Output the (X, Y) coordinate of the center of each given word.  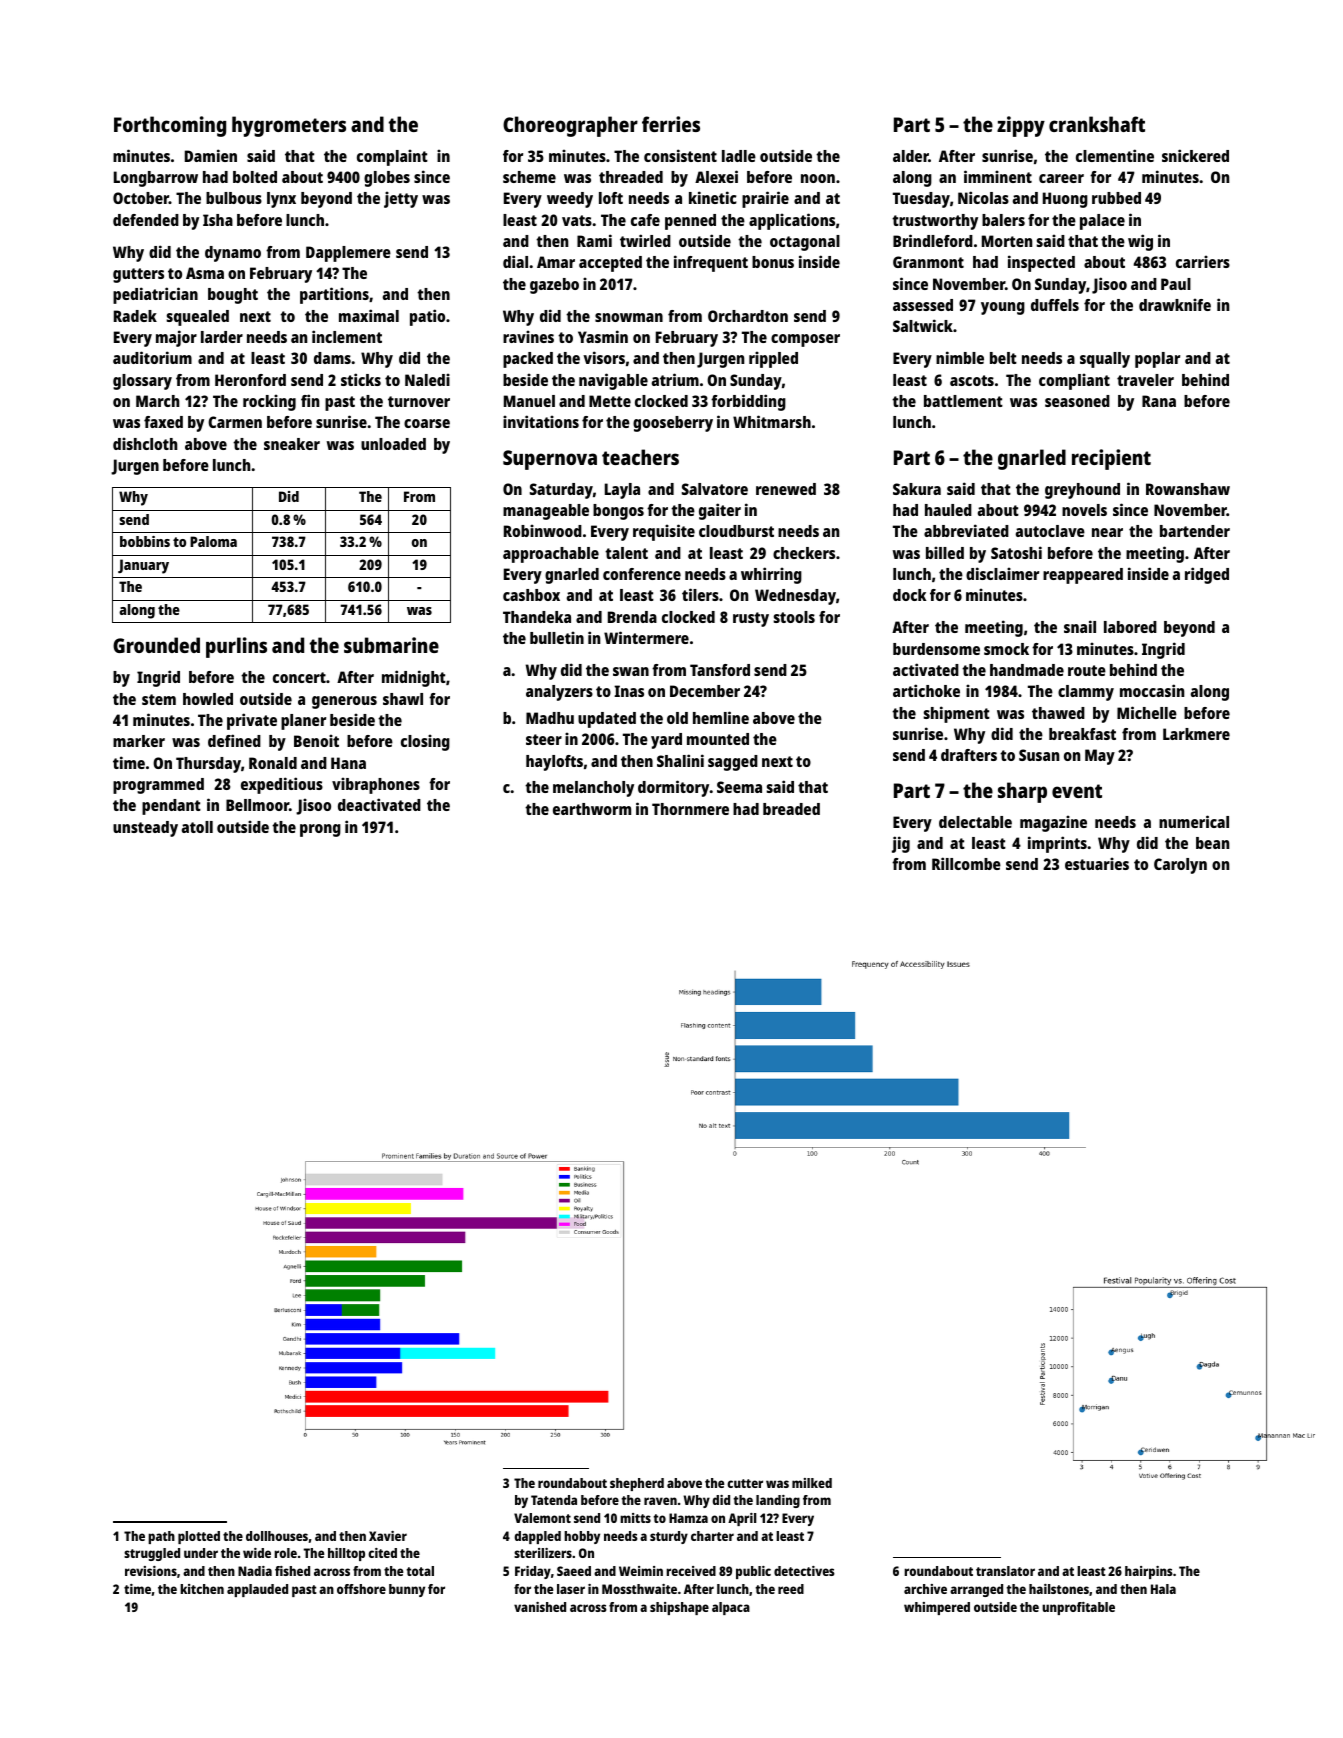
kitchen (202, 1589)
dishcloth (145, 443)
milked (812, 1483)
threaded (631, 177)
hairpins (1149, 1572)
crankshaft (1097, 124)
